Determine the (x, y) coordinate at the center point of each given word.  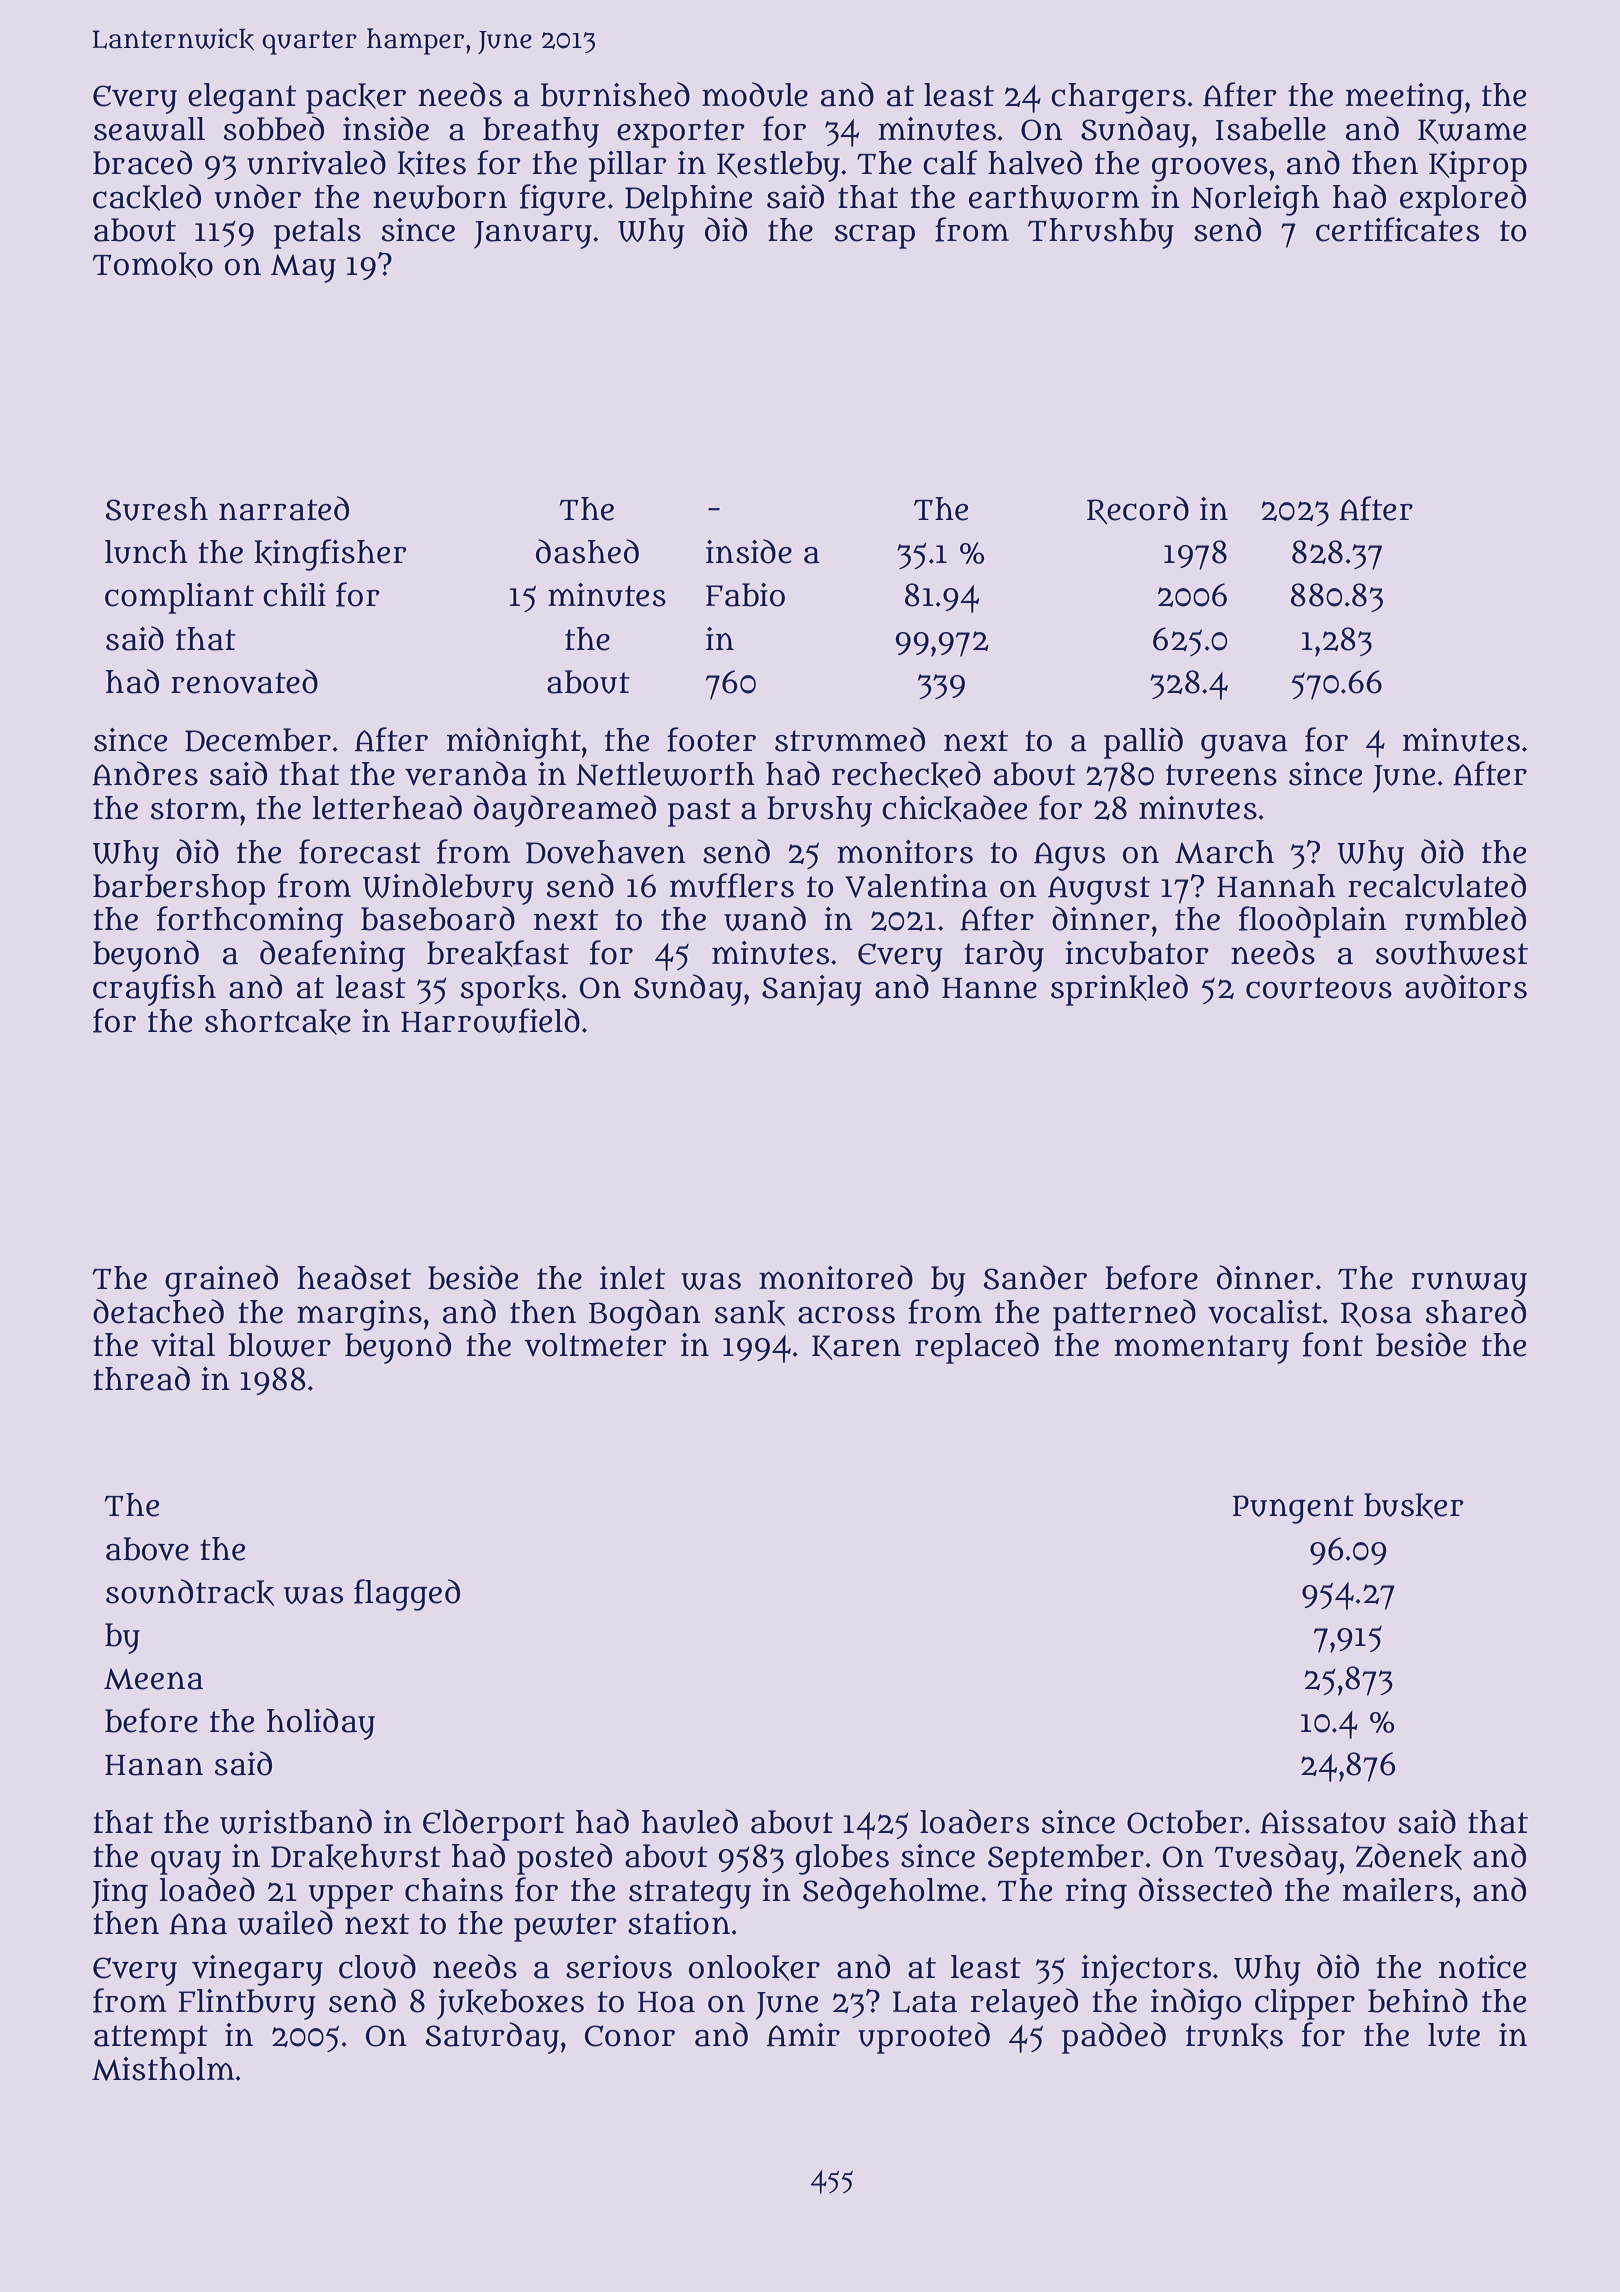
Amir (803, 2035)
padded (1114, 2038)
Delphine (688, 200)
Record (1138, 510)
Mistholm (163, 2069)
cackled (147, 197)
